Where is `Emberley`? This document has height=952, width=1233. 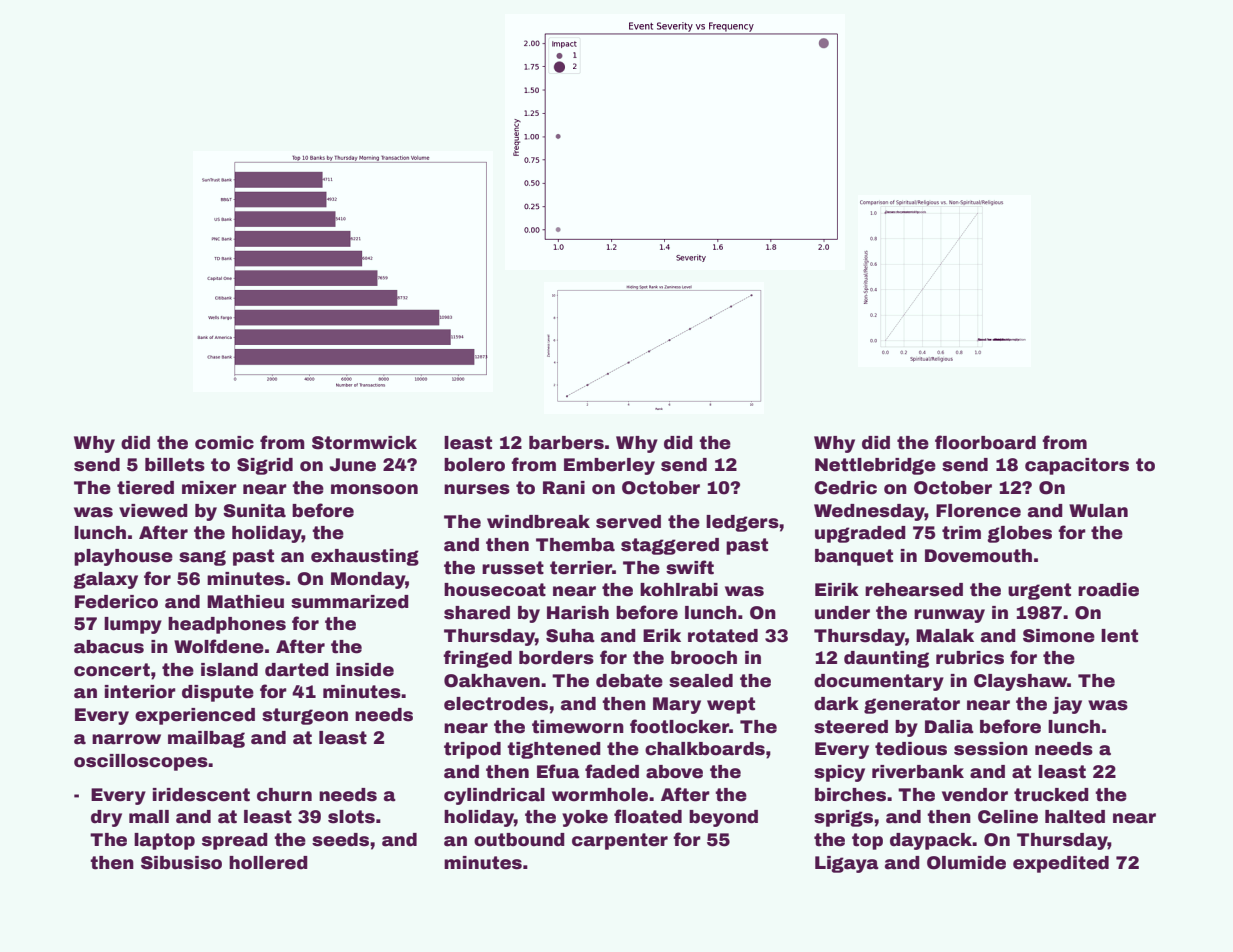 Emberley is located at coordinates (609, 466).
